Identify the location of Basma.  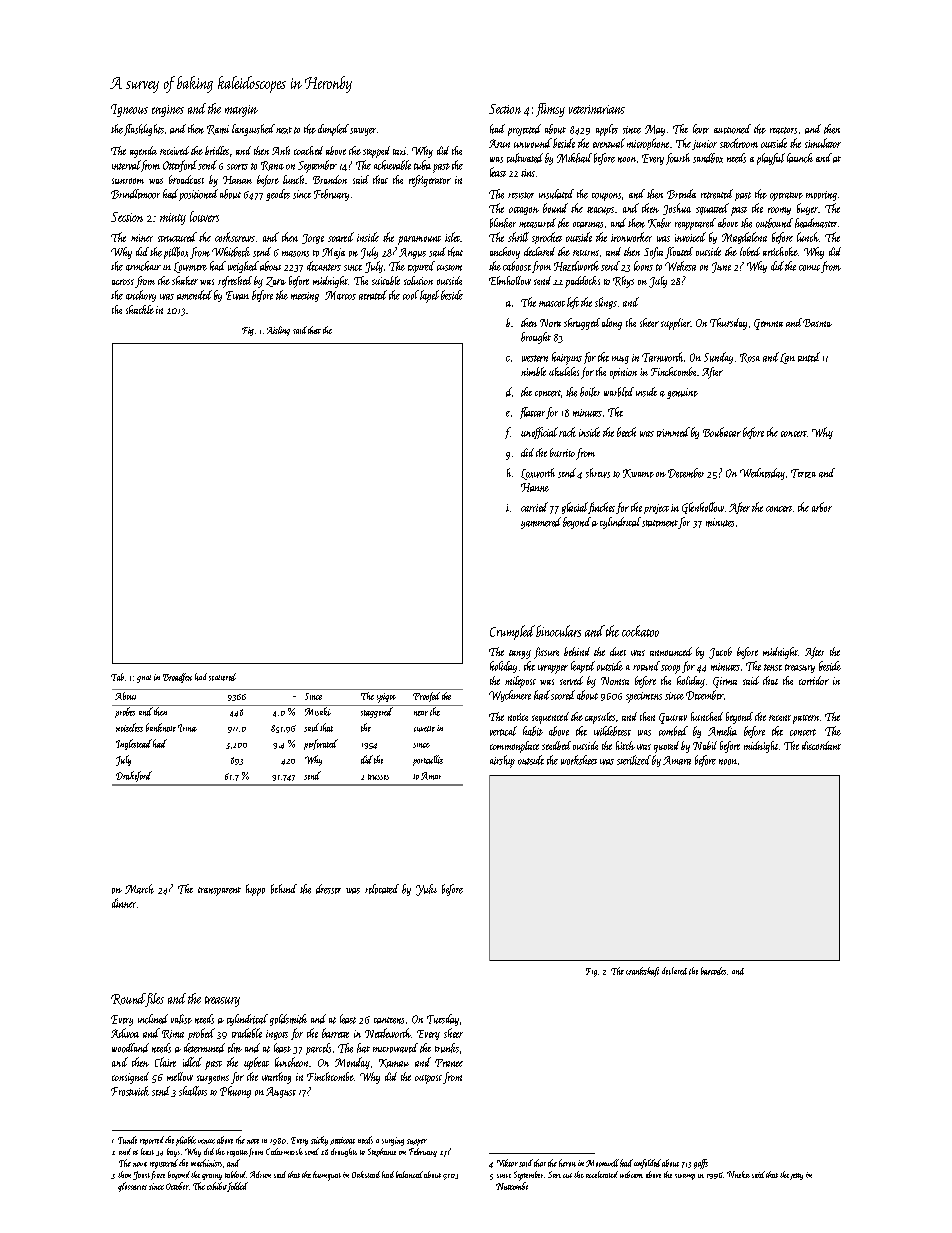
(817, 323).
